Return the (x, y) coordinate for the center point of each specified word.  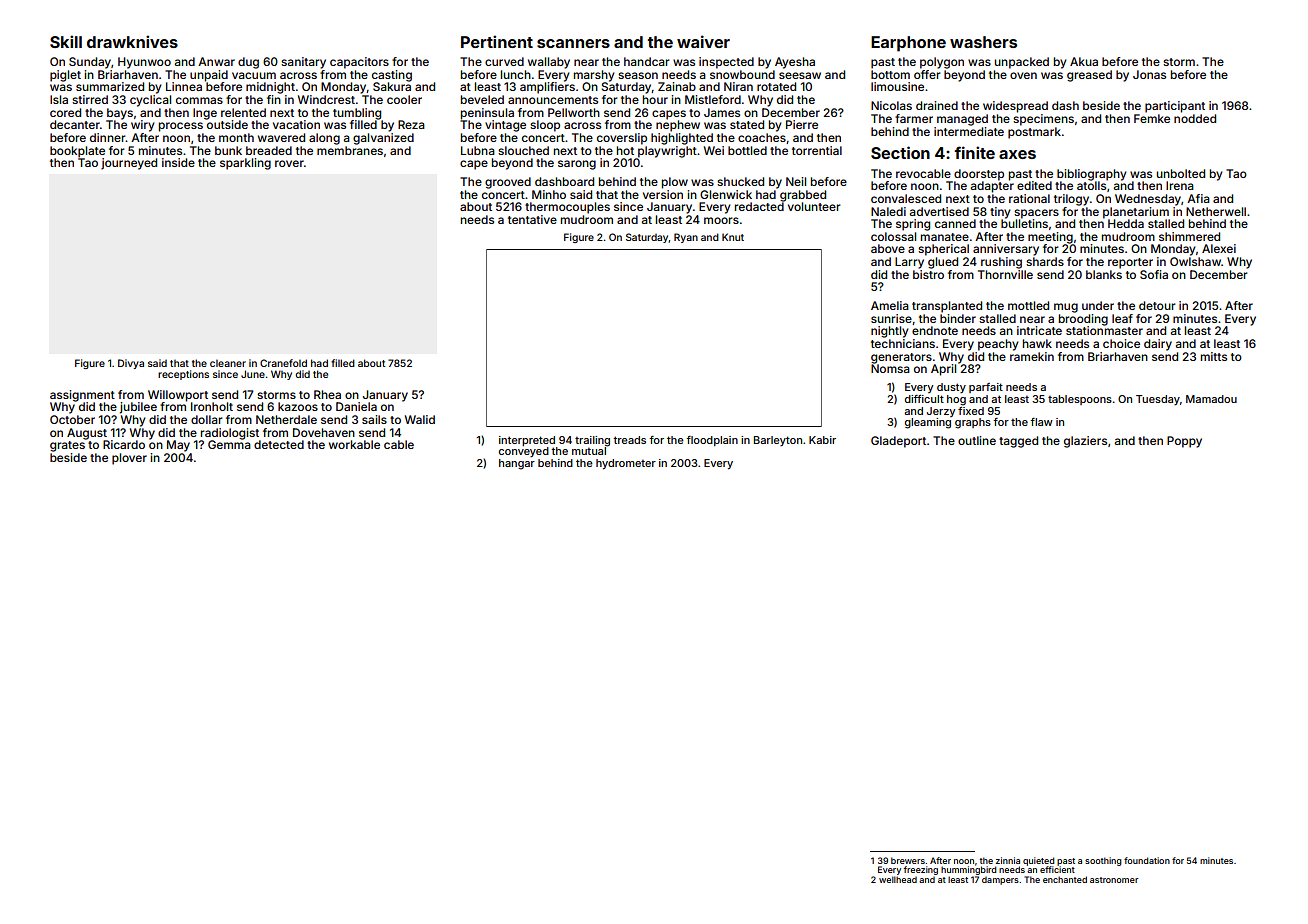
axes (1017, 154)
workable (354, 444)
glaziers (1085, 442)
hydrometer (626, 464)
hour (655, 99)
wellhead (898, 879)
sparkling (245, 164)
